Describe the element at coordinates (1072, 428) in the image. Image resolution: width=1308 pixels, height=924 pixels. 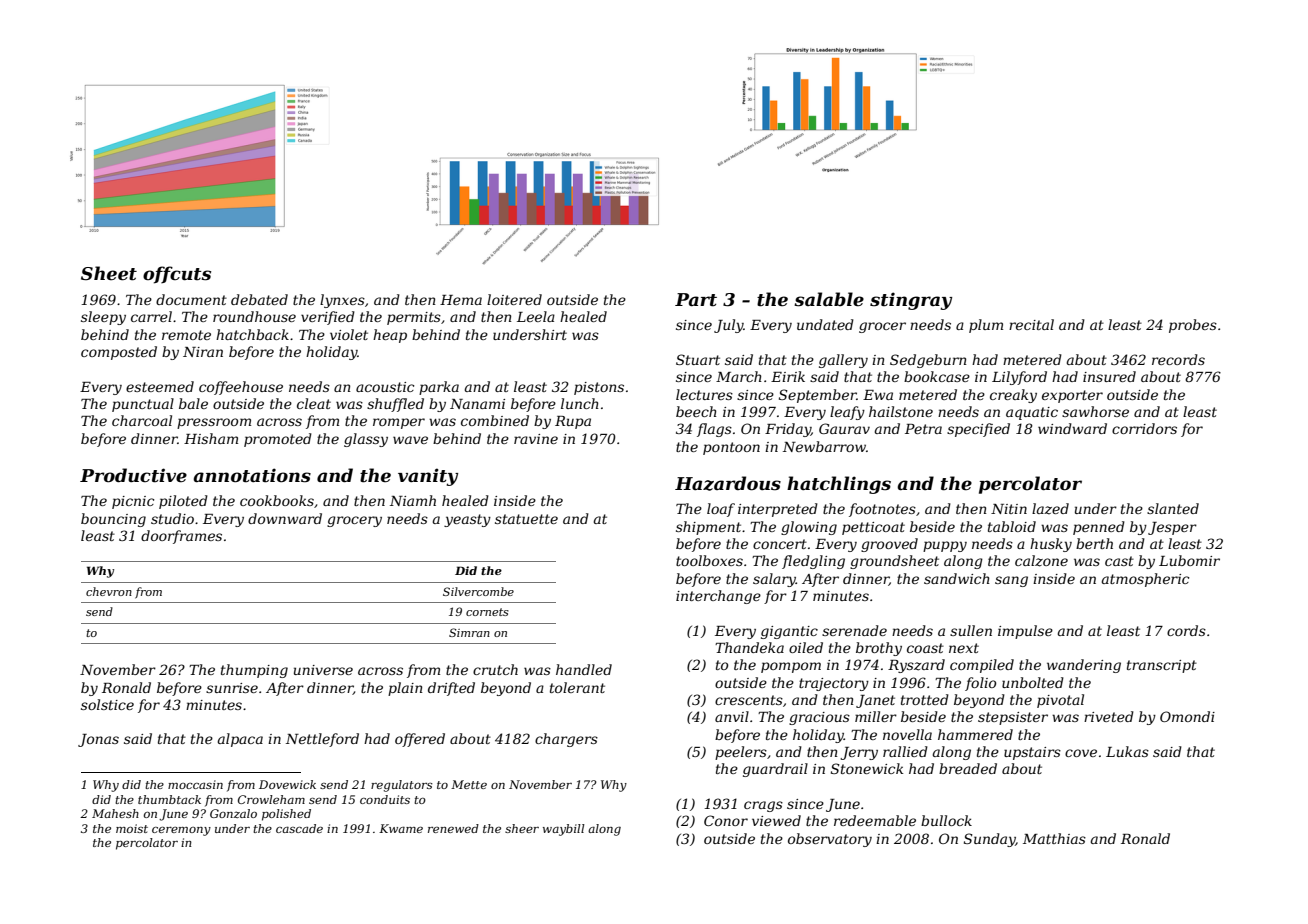
I see `windward` at that location.
